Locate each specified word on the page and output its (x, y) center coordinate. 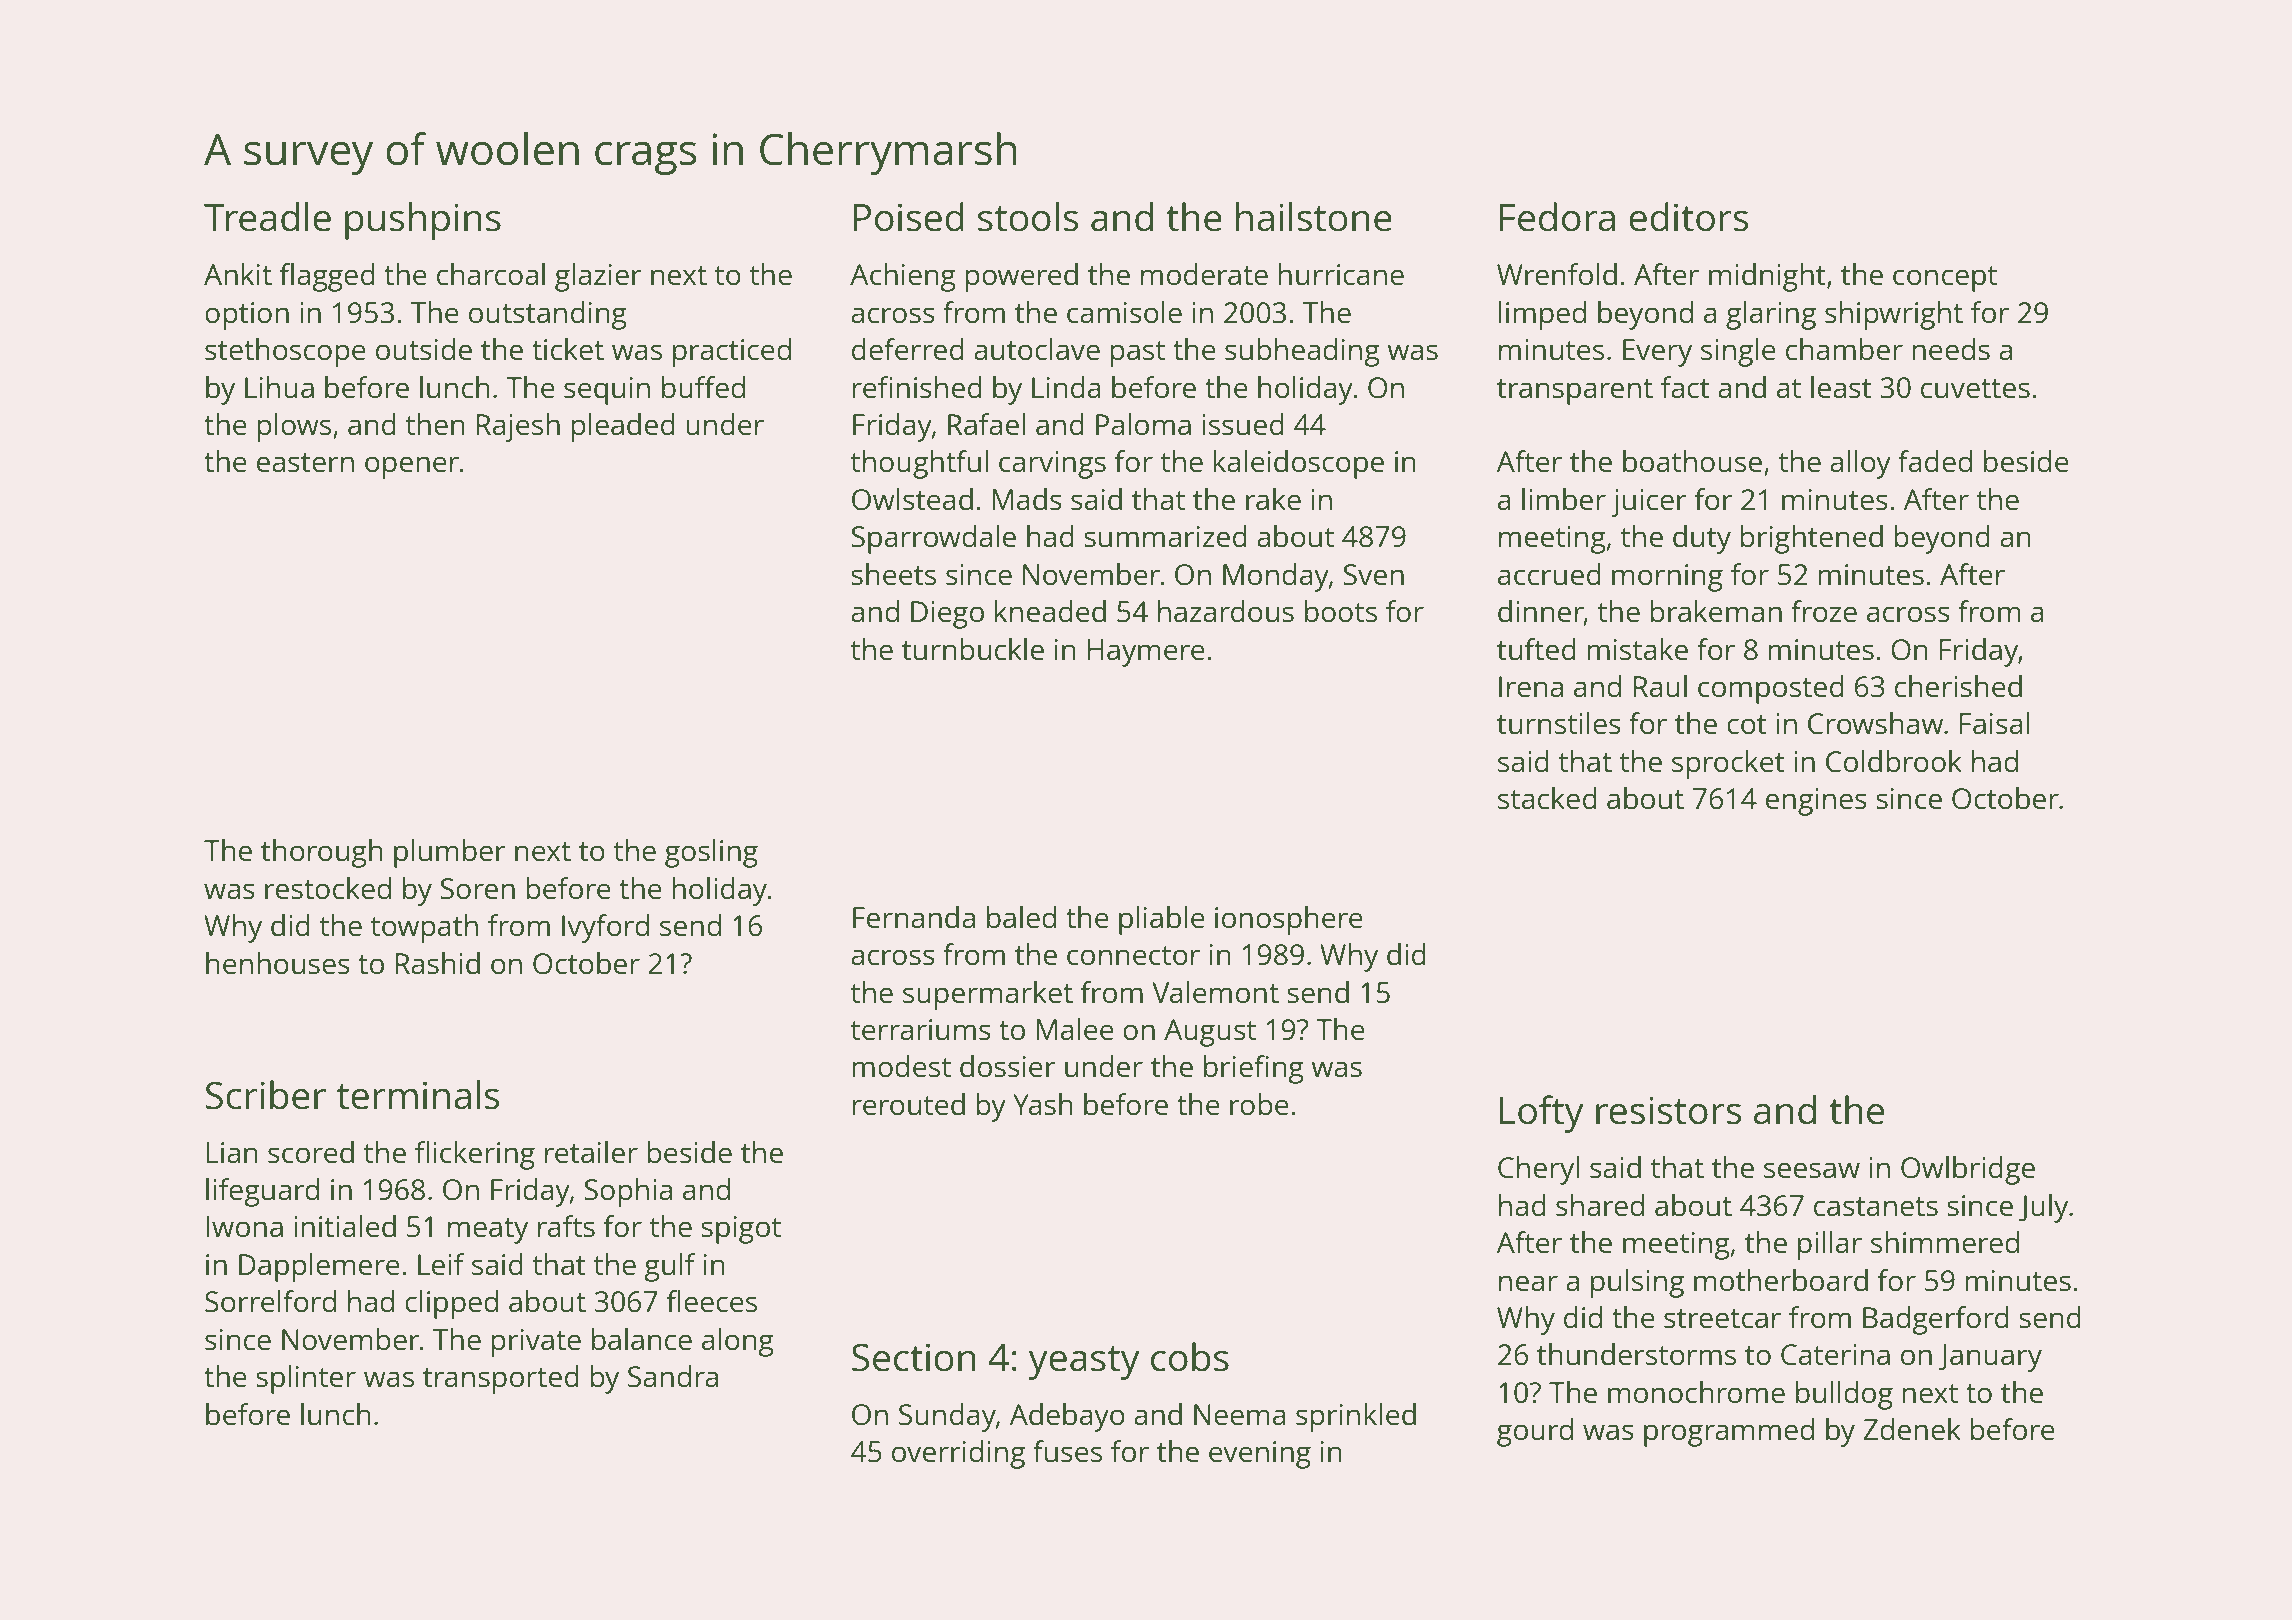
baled (1021, 917)
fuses (1067, 1451)
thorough (322, 853)
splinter (306, 1379)
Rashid (437, 963)
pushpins (423, 221)
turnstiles (1559, 723)
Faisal (1994, 723)
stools (1028, 217)
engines (1816, 802)
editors (1689, 217)
